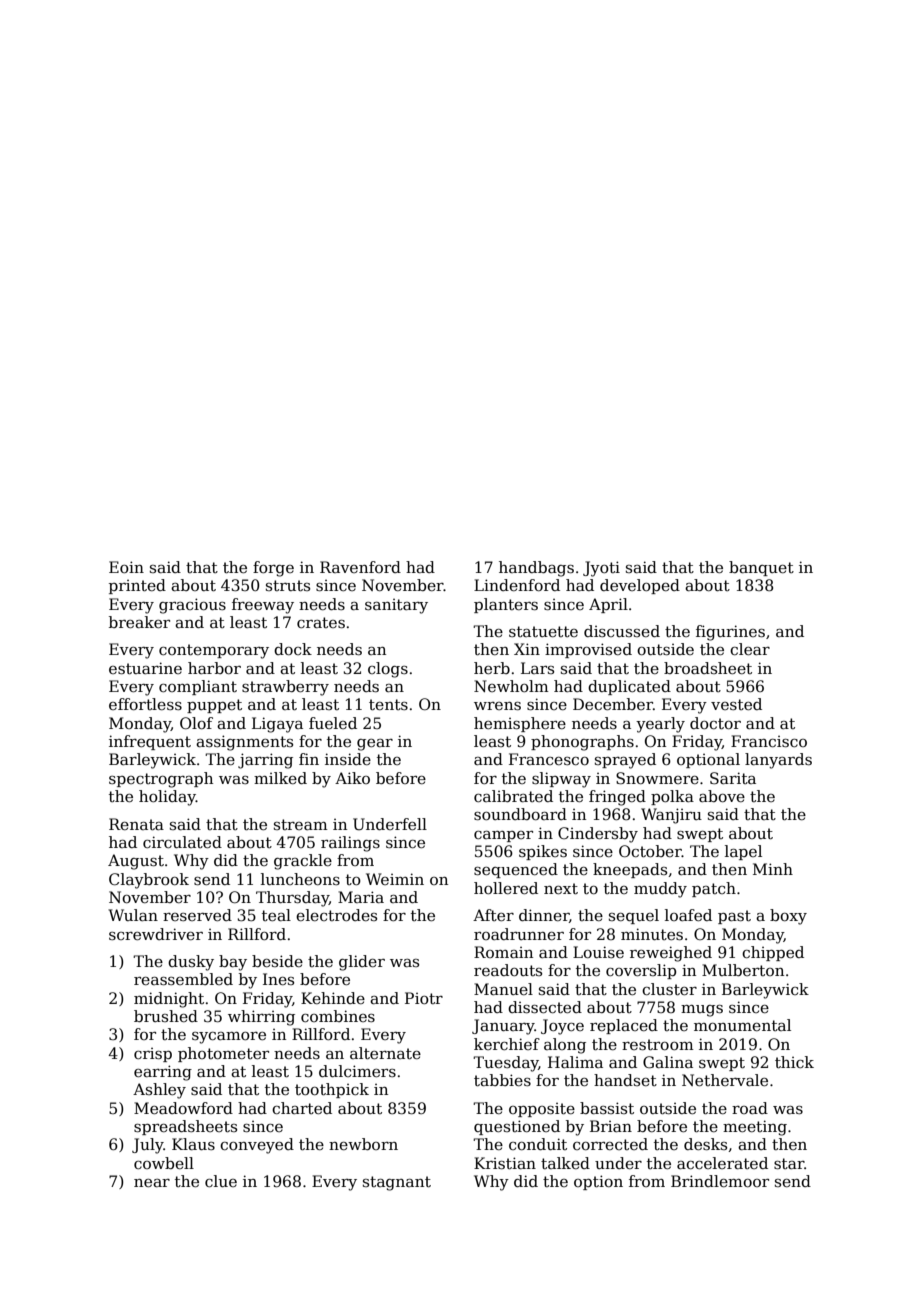 This screenshot has height=1308, width=924. What do you see at coordinates (133, 915) in the screenshot?
I see `Wulan` at bounding box center [133, 915].
